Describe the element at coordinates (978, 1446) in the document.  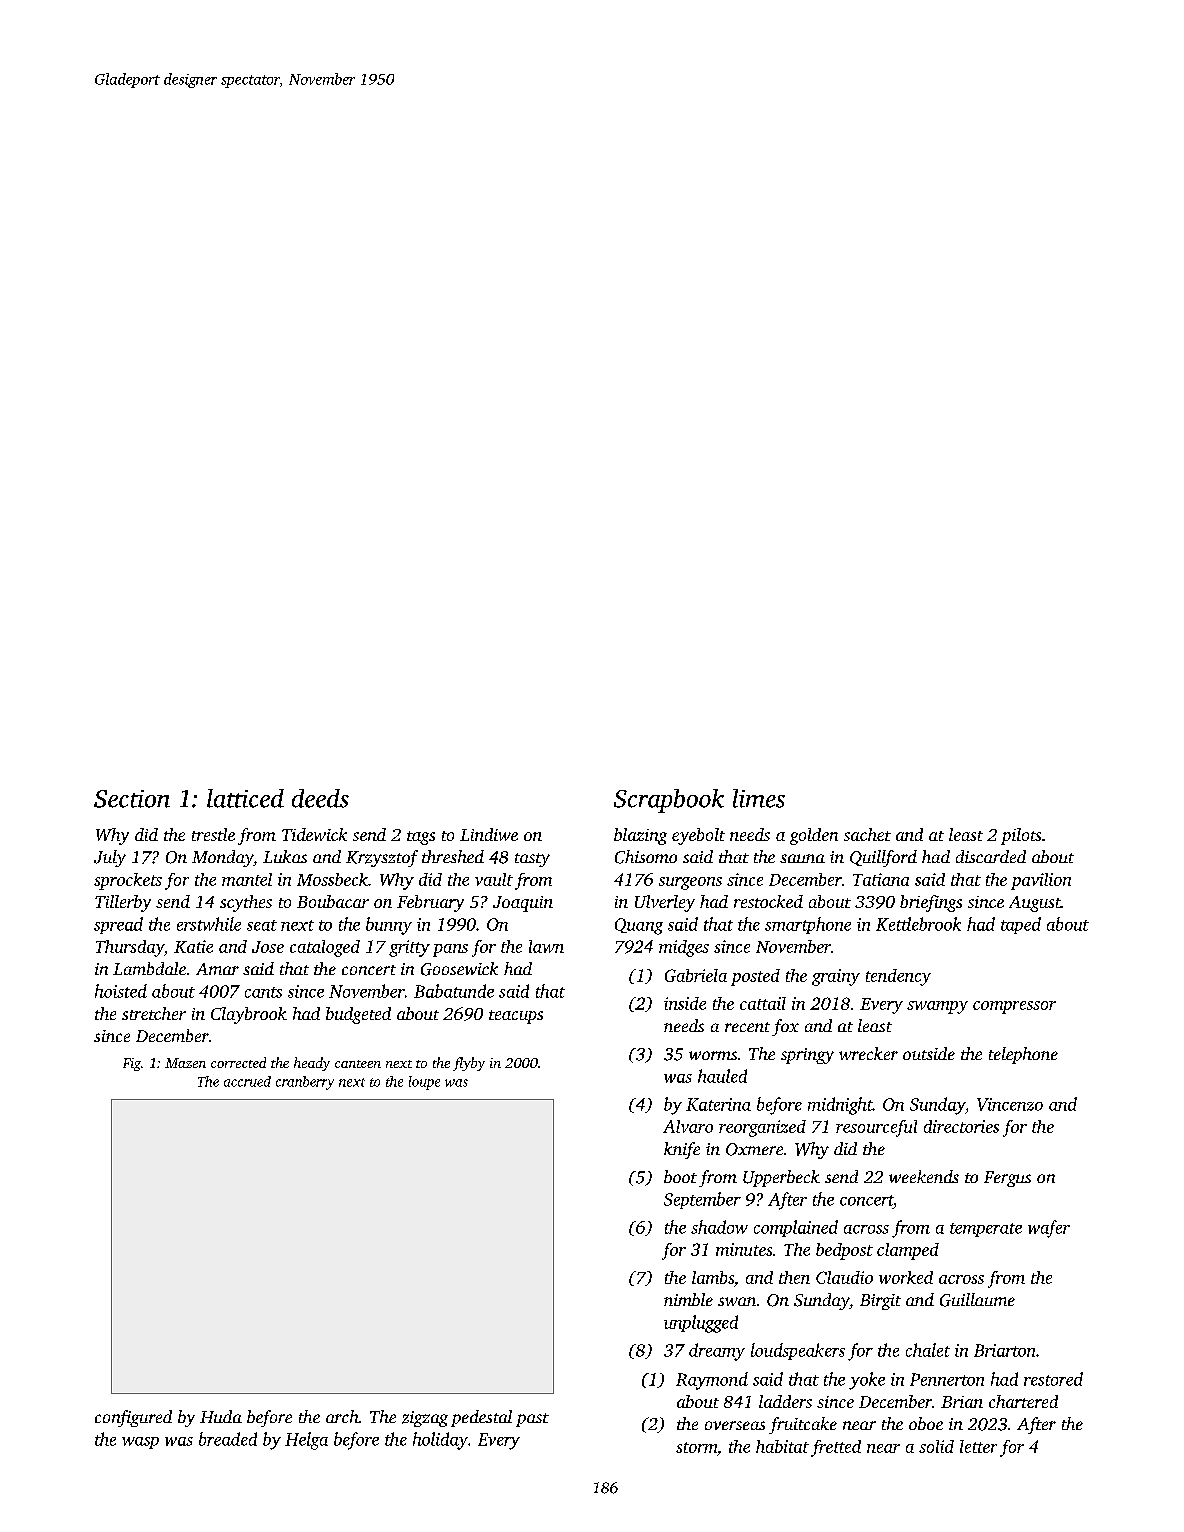
I see `letter` at that location.
